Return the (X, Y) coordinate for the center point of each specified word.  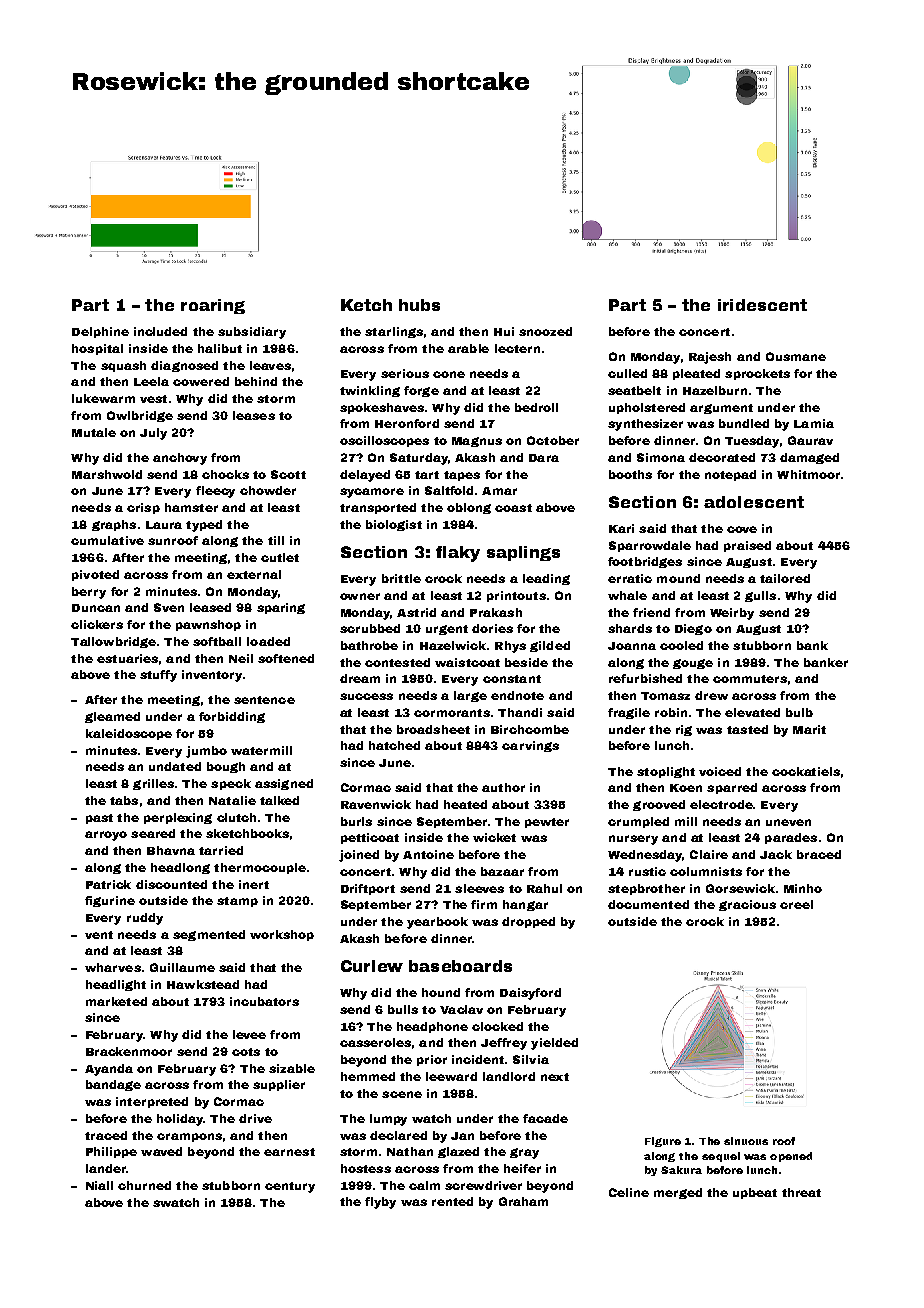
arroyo (106, 836)
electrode (721, 804)
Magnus (477, 442)
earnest (289, 1152)
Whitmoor (808, 474)
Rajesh (710, 358)
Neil (241, 658)
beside (526, 662)
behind (256, 381)
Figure (663, 1142)
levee (249, 1034)
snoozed (545, 331)
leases (254, 415)
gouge (693, 664)
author (503, 787)
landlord (509, 1076)
